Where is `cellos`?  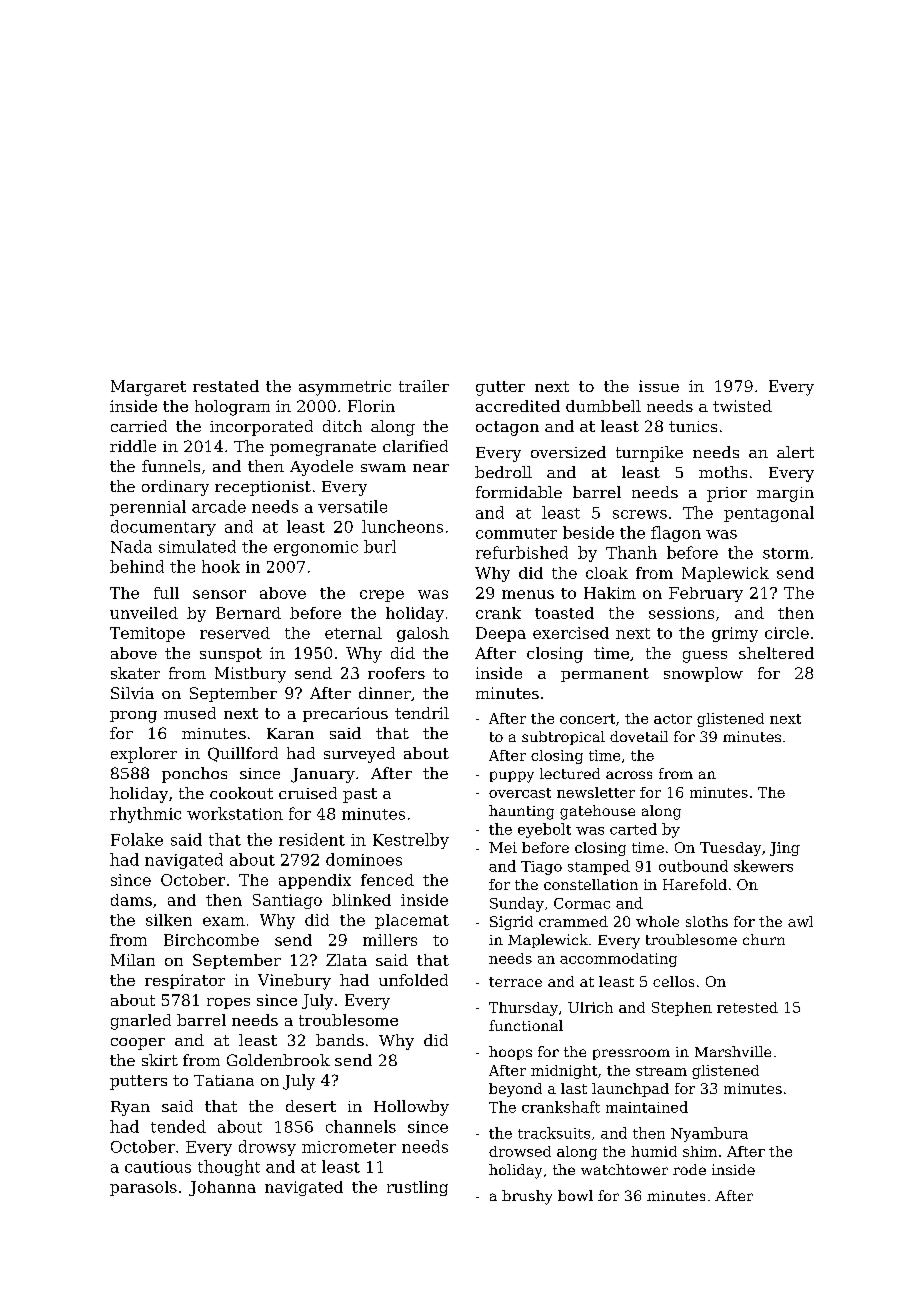 cellos is located at coordinates (673, 981).
